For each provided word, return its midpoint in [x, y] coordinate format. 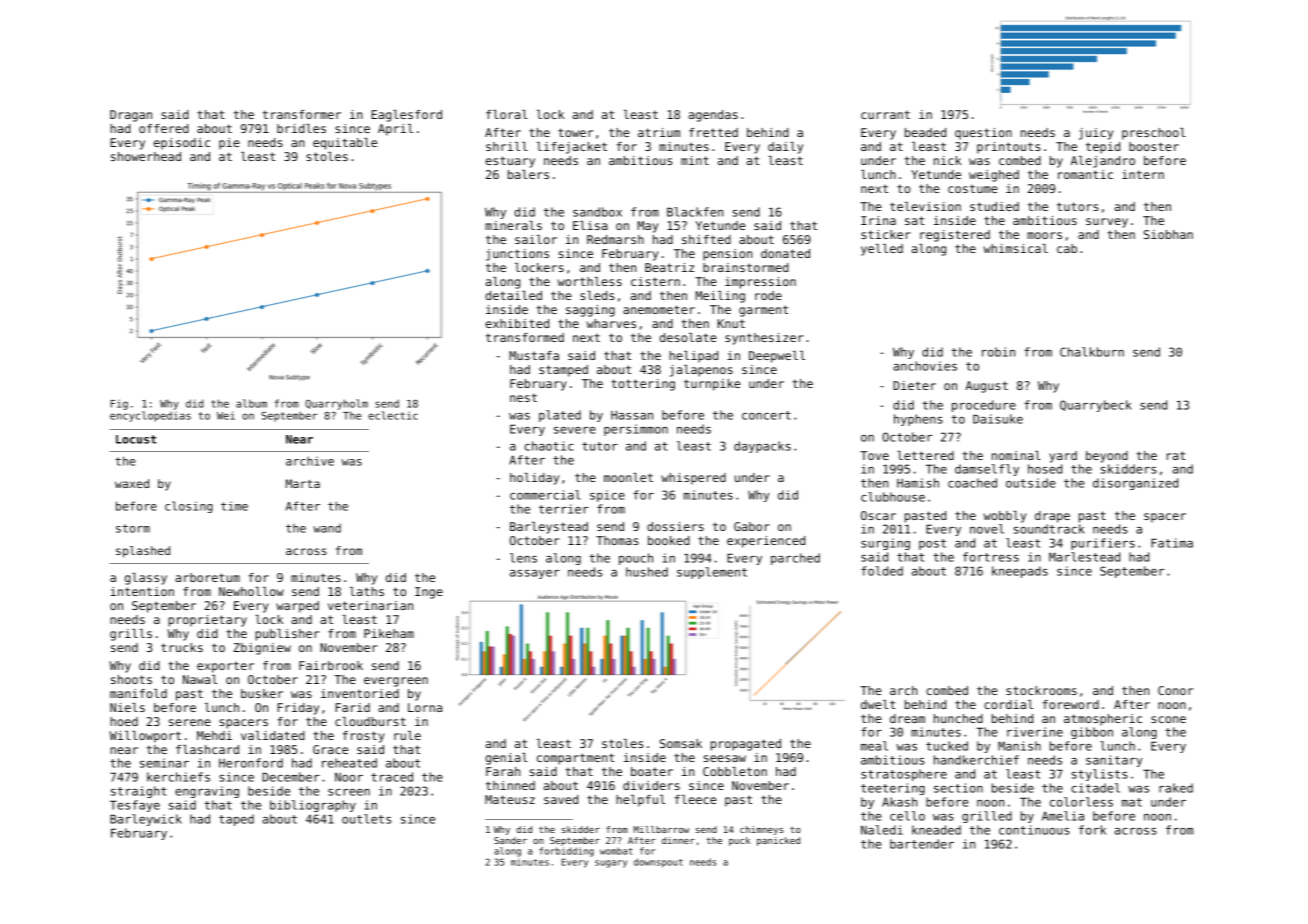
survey [1107, 223]
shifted [706, 239]
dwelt [878, 704]
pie [229, 144]
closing [189, 507]
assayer [535, 574]
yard [1063, 457]
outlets [366, 819]
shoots [131, 679]
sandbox [597, 212]
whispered [693, 479]
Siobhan [1168, 234]
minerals [513, 225]
